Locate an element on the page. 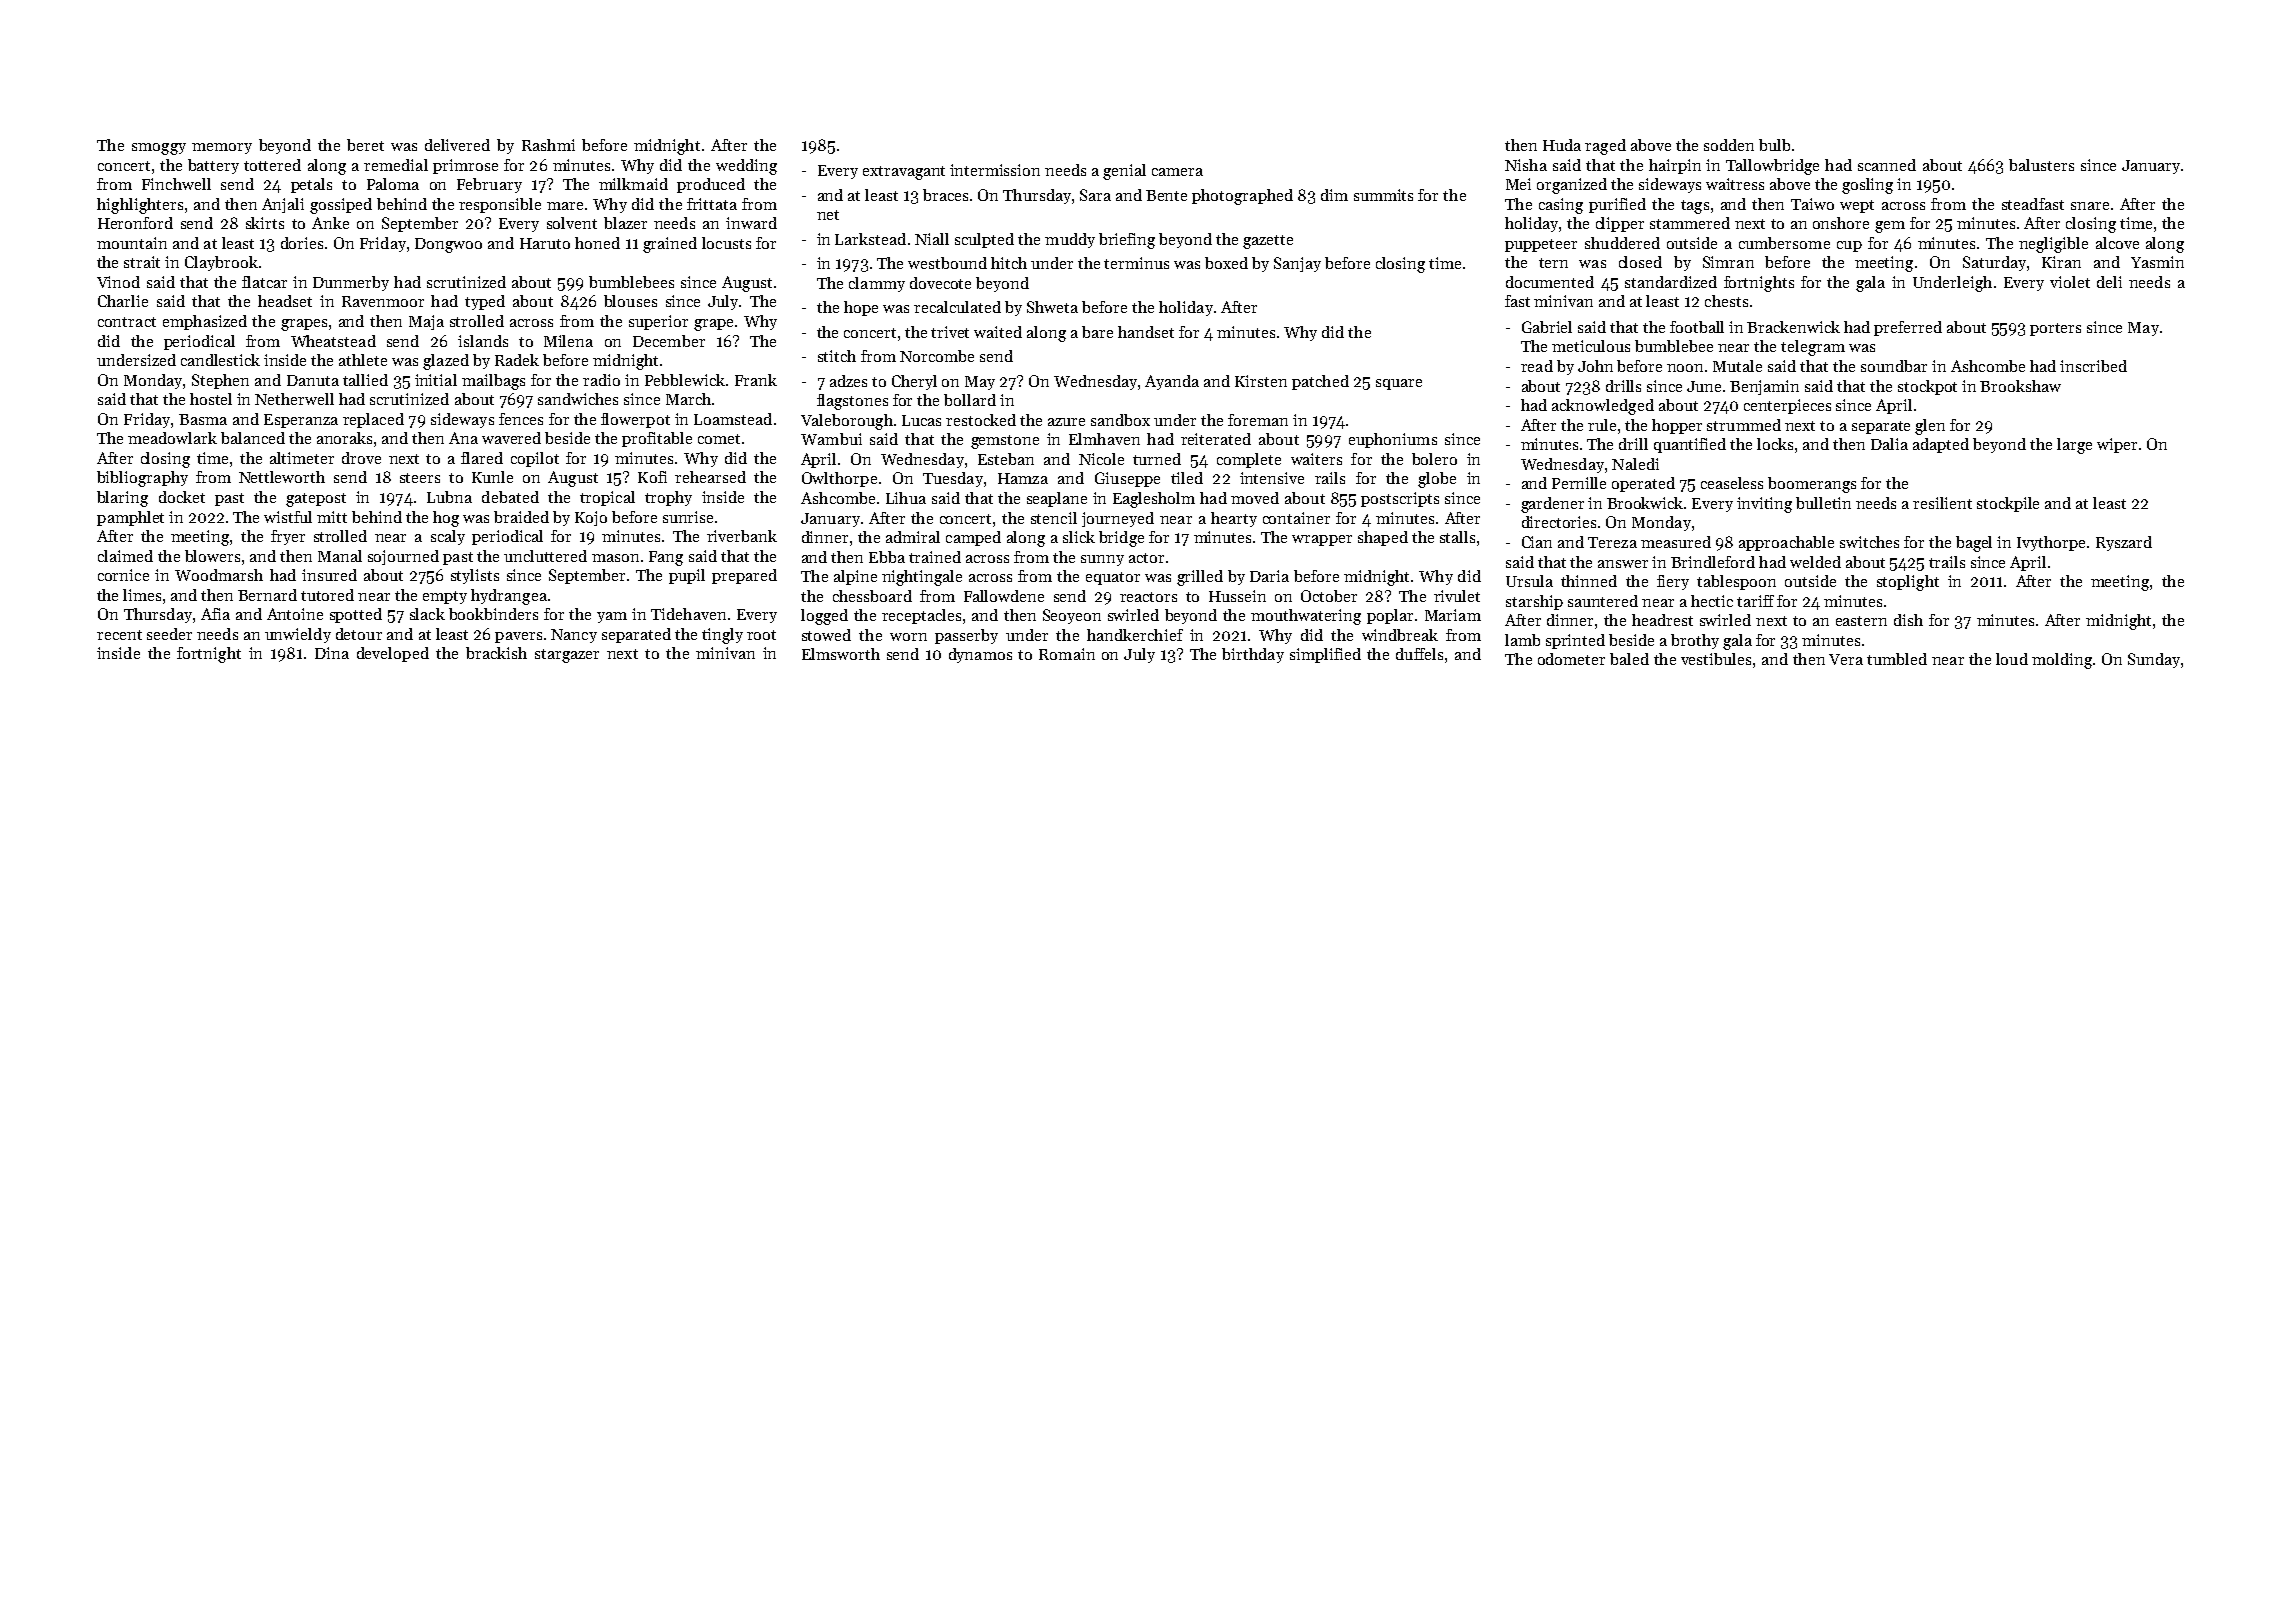  postscripts is located at coordinates (1400, 499).
